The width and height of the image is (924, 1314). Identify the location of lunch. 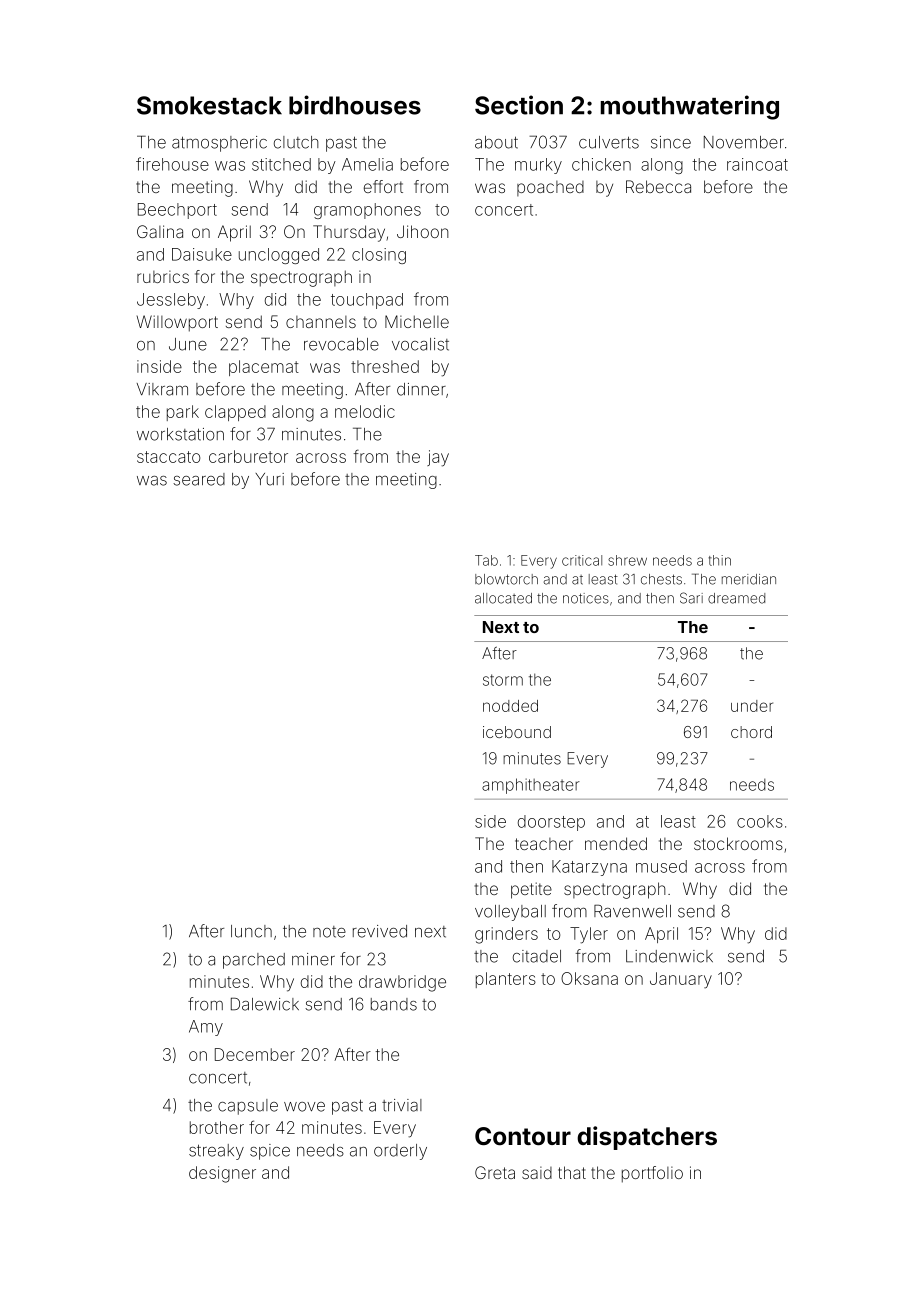
(251, 931).
